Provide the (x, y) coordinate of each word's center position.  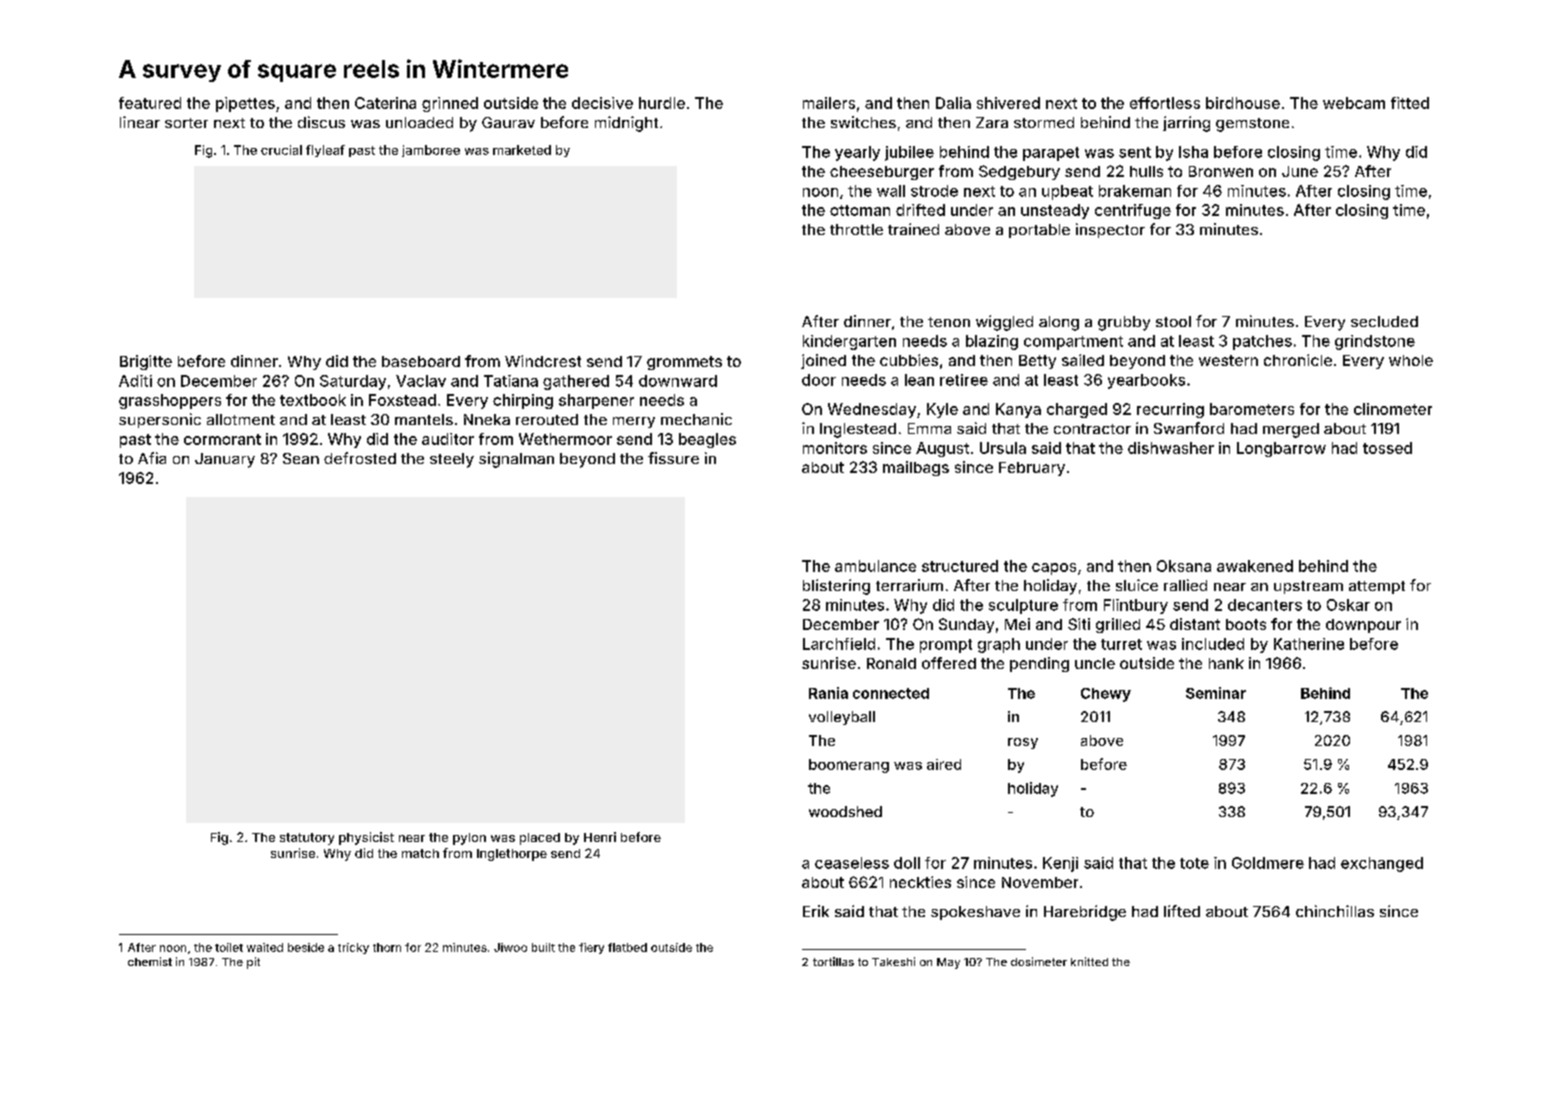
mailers (829, 103)
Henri (600, 837)
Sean (301, 458)
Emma (929, 428)
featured (150, 103)
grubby (1124, 323)
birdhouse (1243, 103)
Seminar (1216, 693)
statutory (307, 839)
